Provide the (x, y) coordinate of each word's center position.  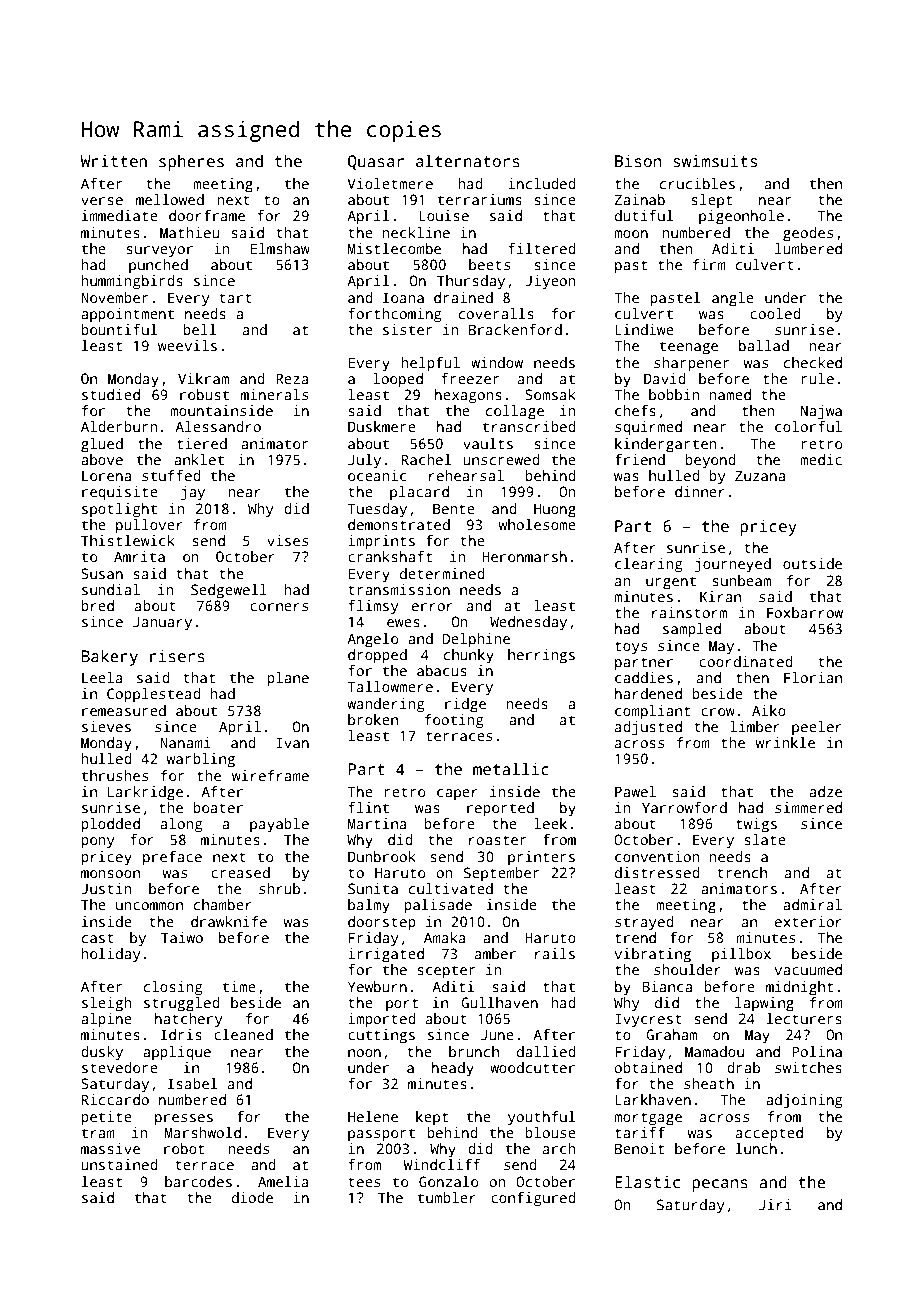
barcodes (198, 1181)
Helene (373, 1116)
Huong (555, 510)
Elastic (647, 1182)
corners (279, 607)
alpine (106, 1020)
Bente (454, 508)
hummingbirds (132, 282)
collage (515, 412)
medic (821, 459)
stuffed (171, 475)
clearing (648, 565)
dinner (700, 491)
